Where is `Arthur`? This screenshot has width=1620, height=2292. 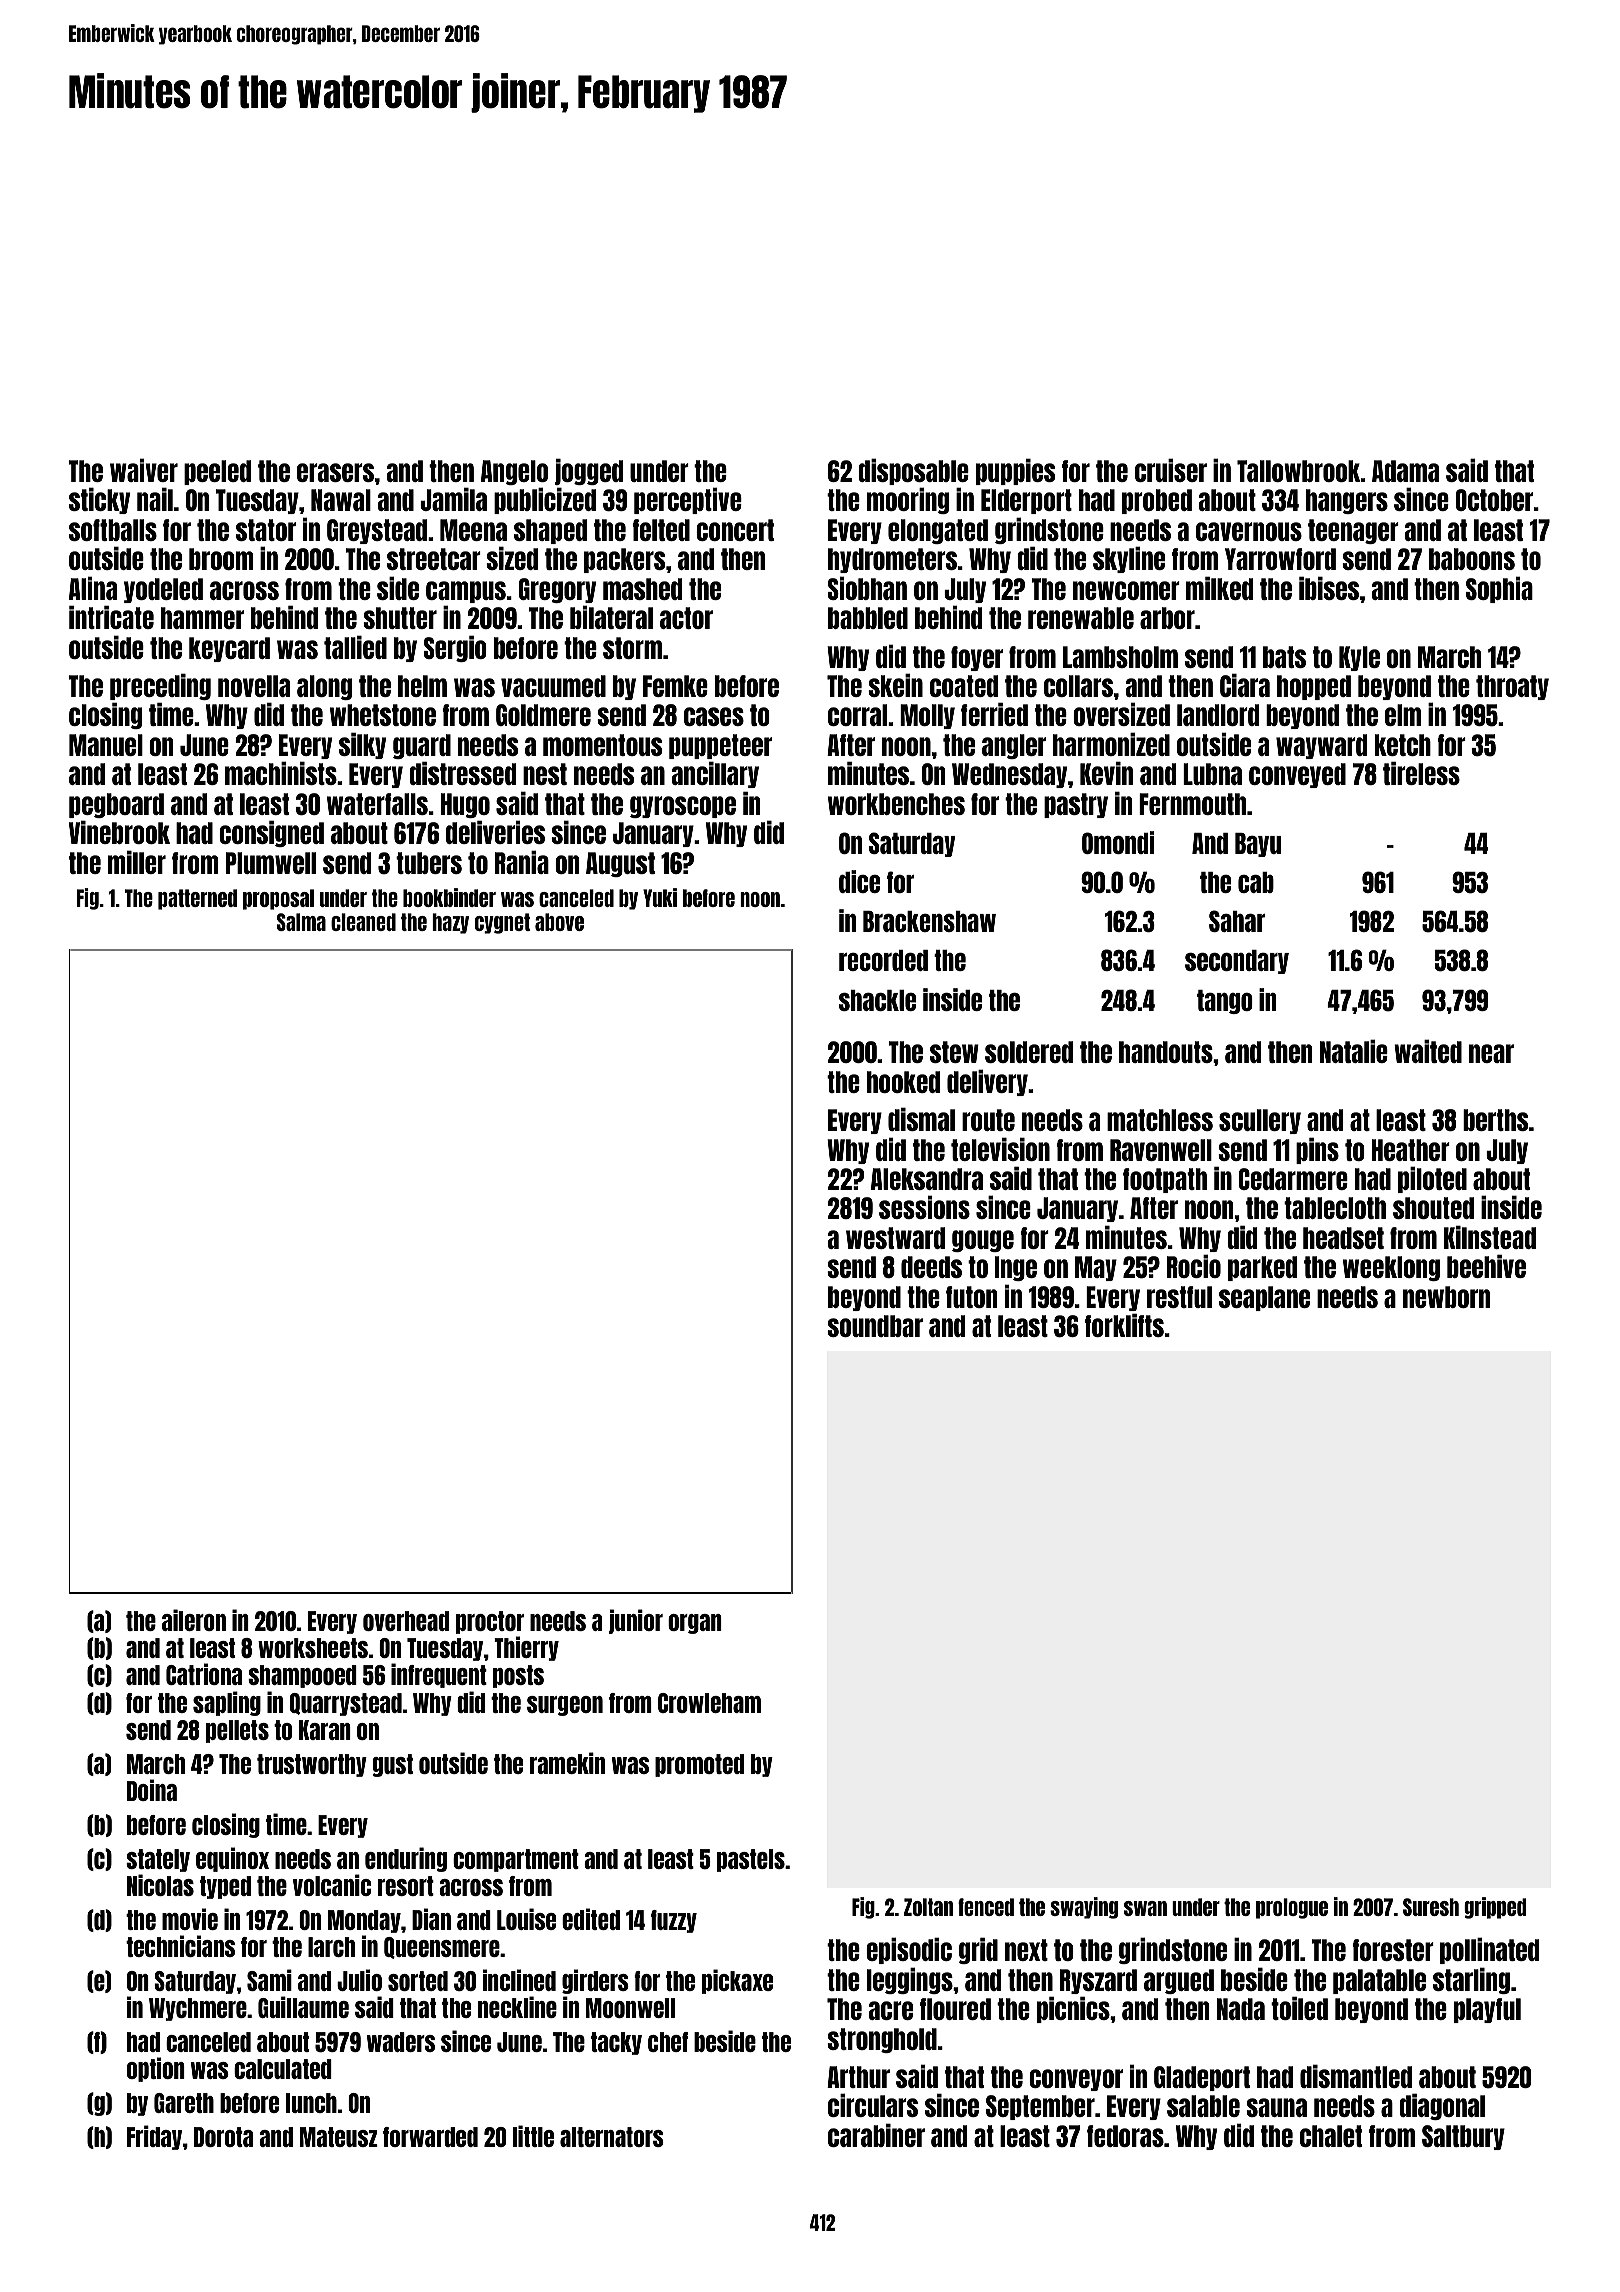
Arthur is located at coordinates (858, 2077).
